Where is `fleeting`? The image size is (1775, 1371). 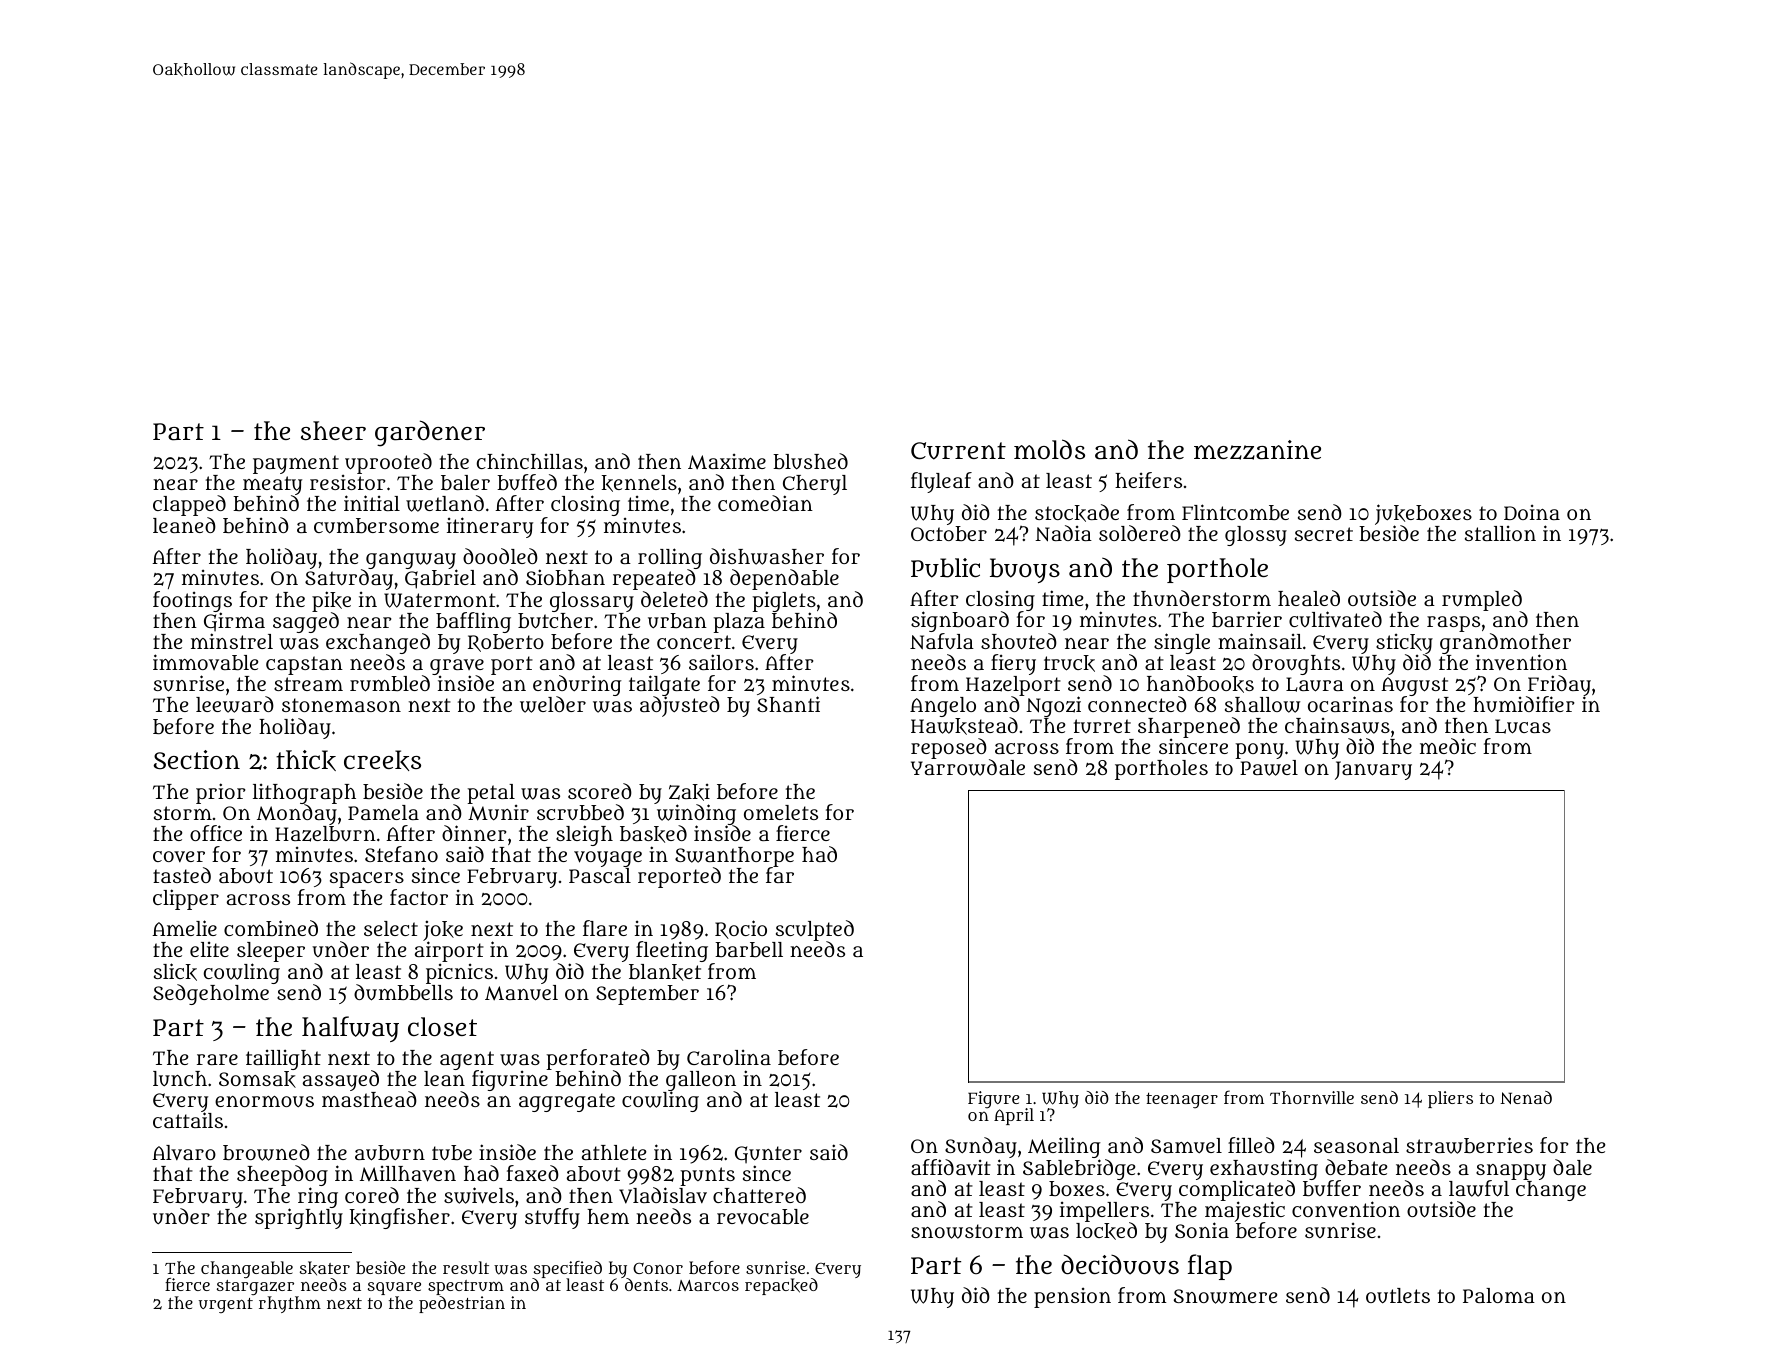 fleeting is located at coordinates (672, 951).
